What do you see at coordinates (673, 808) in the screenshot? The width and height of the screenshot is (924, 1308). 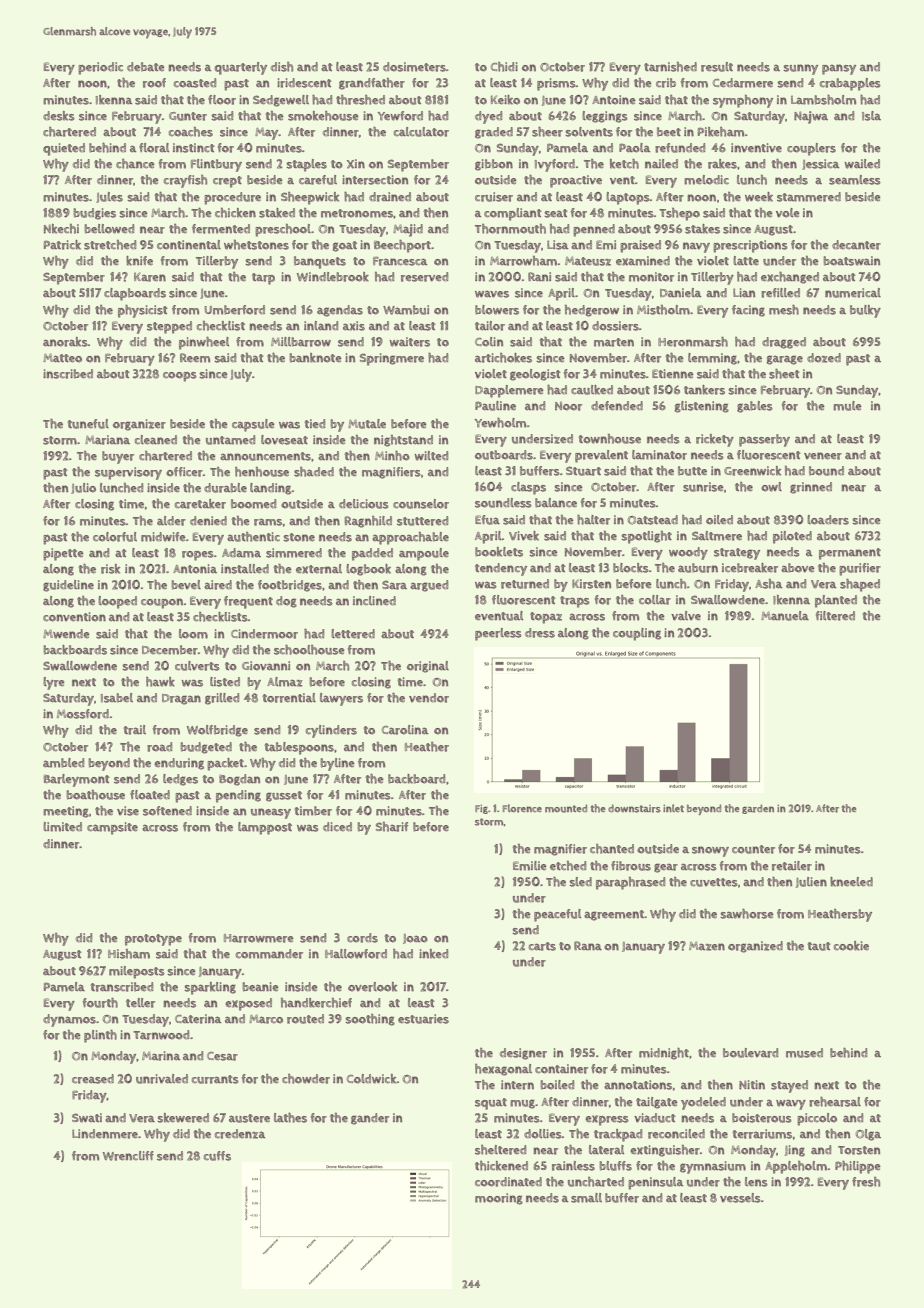 I see `inlet` at bounding box center [673, 808].
